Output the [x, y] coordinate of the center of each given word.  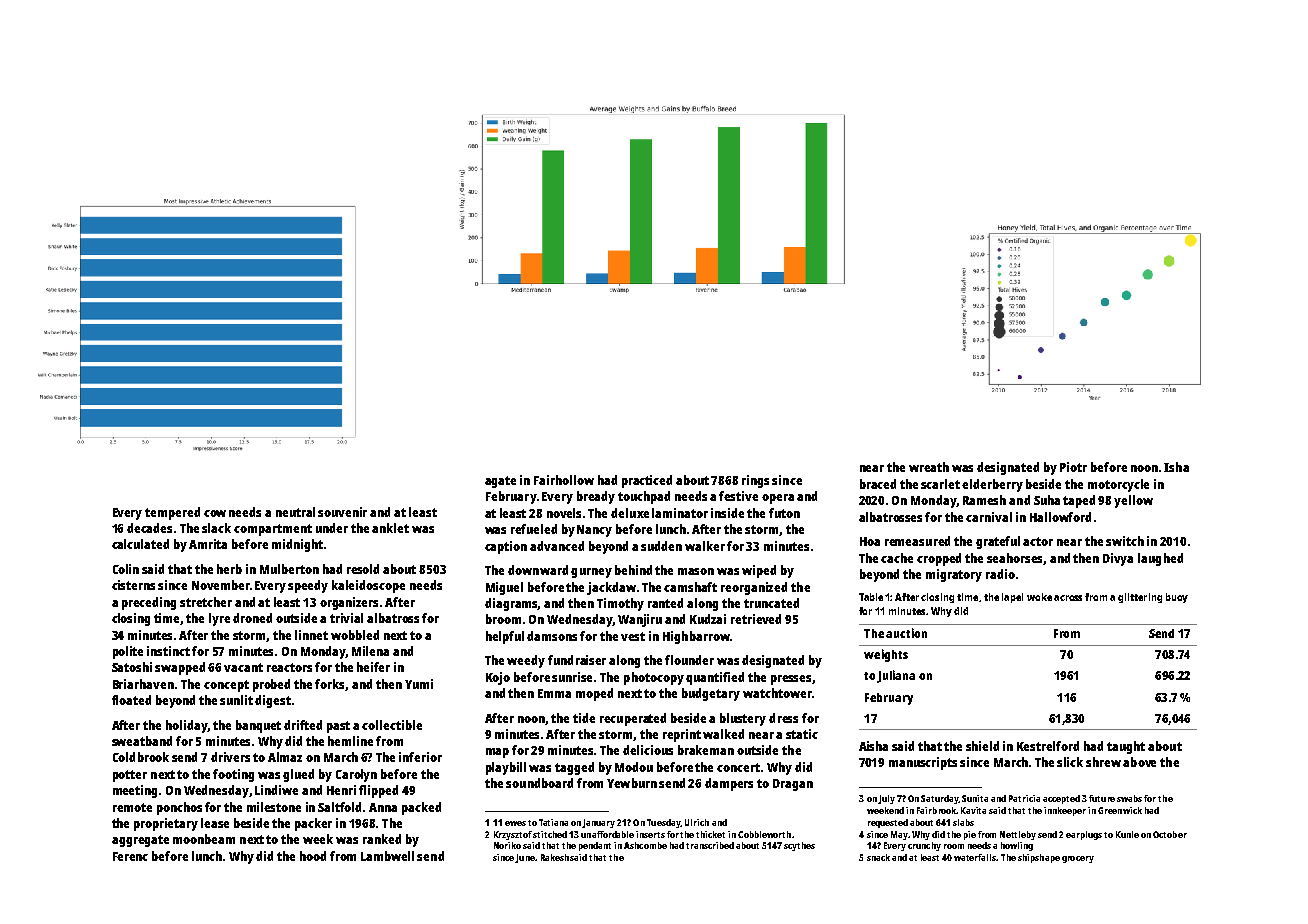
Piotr [1073, 467]
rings [755, 481]
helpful [505, 637]
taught [1126, 747]
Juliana [896, 676]
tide [584, 718]
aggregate [140, 841]
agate [500, 482]
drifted [303, 725]
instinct [168, 651]
